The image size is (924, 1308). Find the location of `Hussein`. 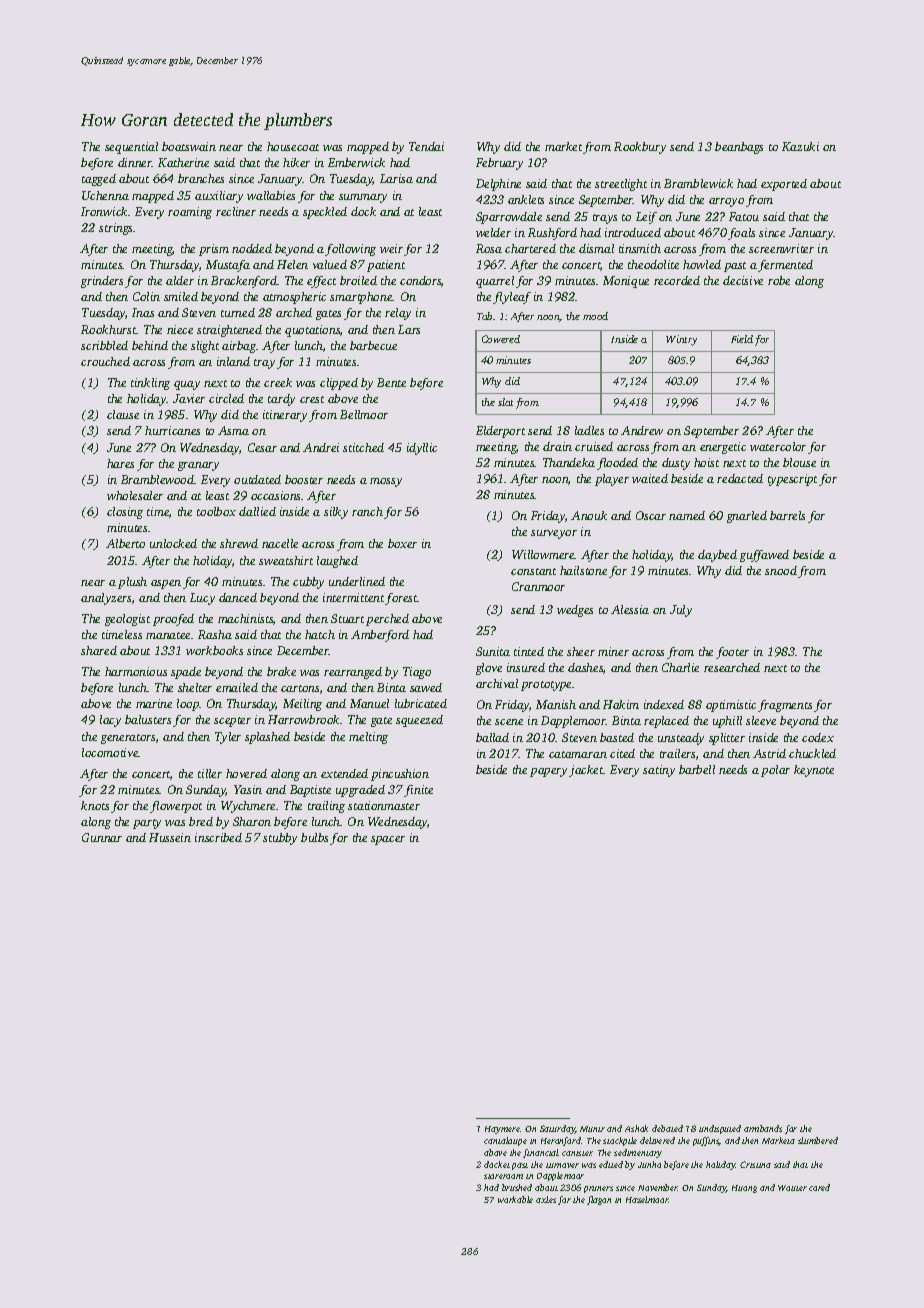

Hussein is located at coordinates (170, 837).
